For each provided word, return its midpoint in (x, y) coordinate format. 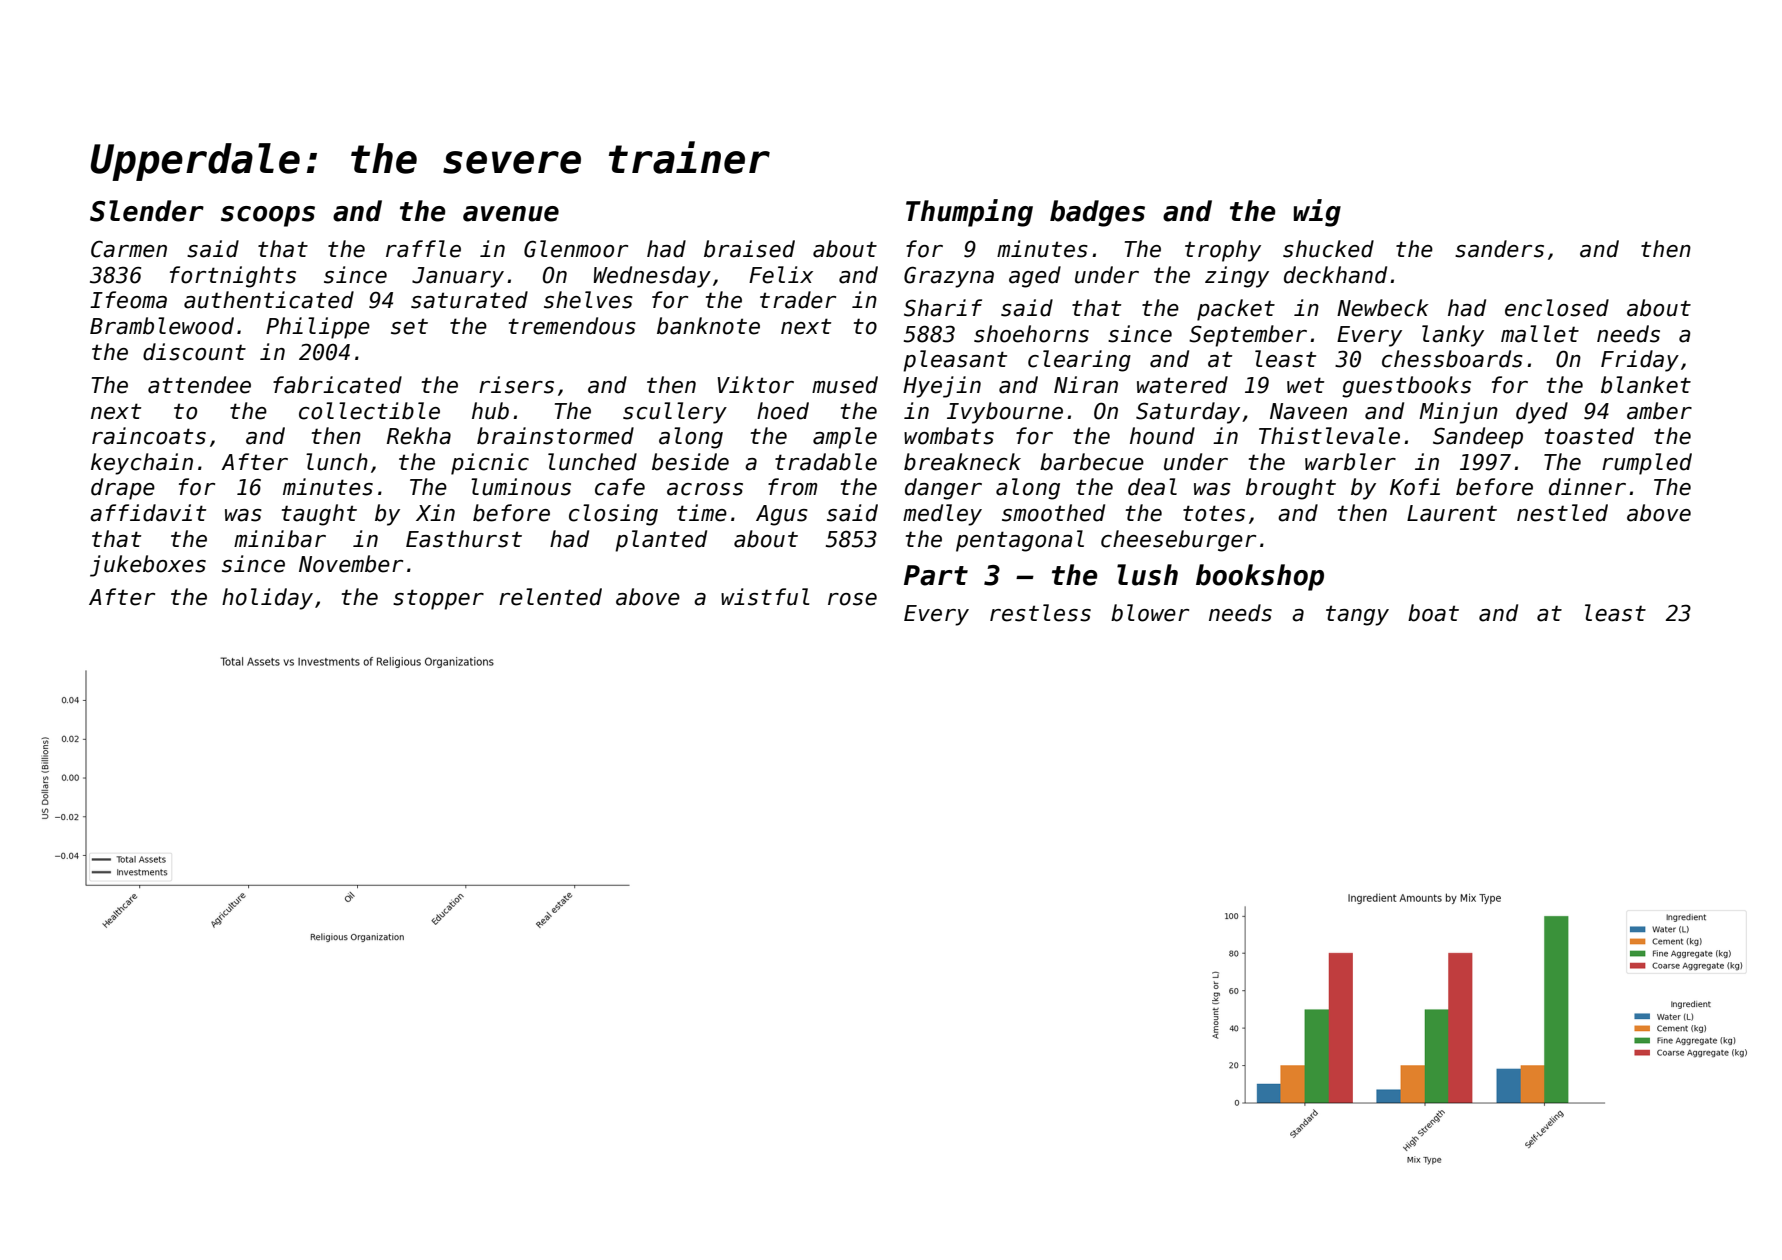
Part (936, 575)
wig (1317, 213)
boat (1433, 613)
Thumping (969, 213)
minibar (280, 539)
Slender (147, 211)
